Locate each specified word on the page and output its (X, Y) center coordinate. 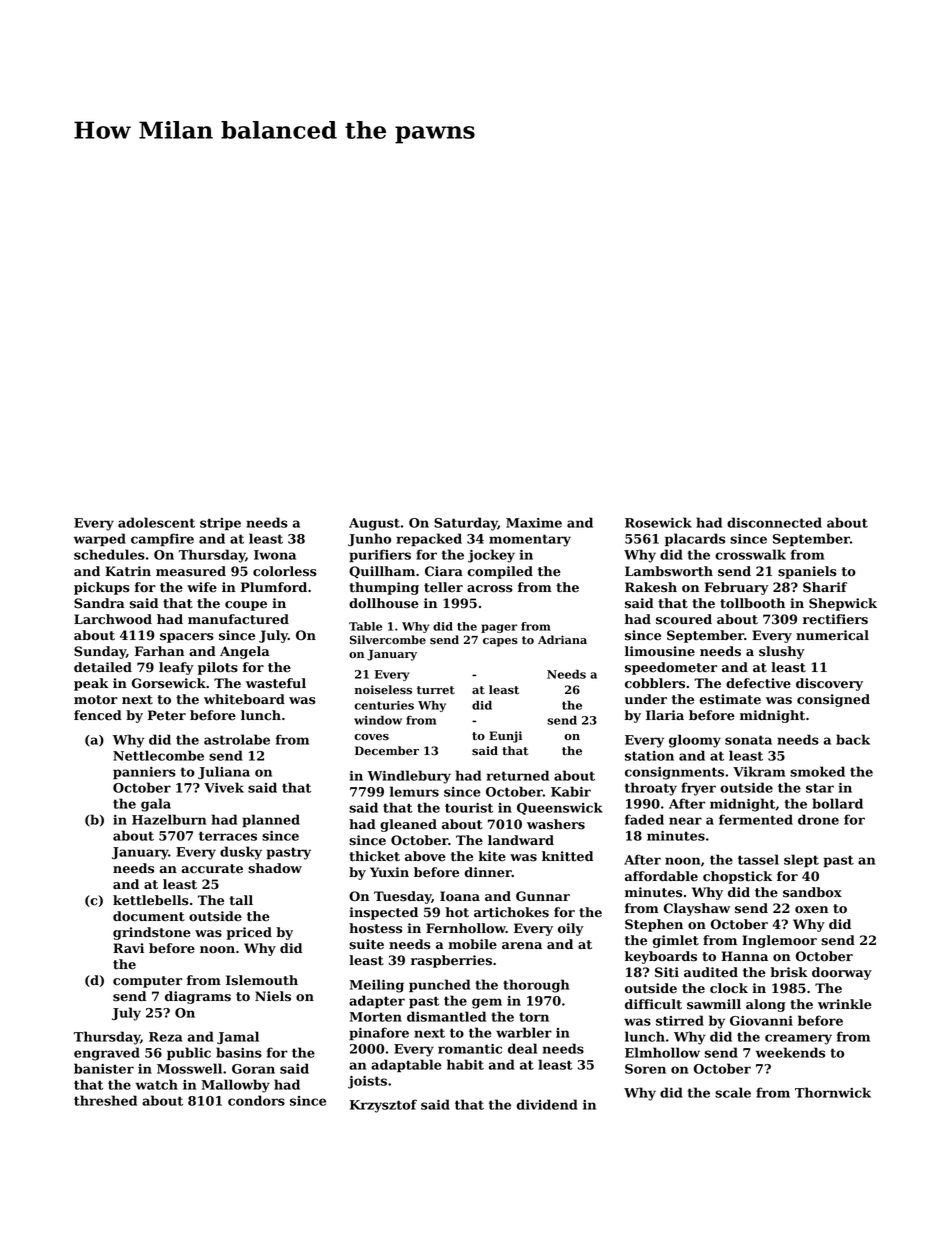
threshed (105, 1100)
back (853, 739)
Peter (167, 715)
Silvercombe (388, 640)
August (374, 524)
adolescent (156, 522)
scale (733, 1092)
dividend (547, 1104)
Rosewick (658, 522)
